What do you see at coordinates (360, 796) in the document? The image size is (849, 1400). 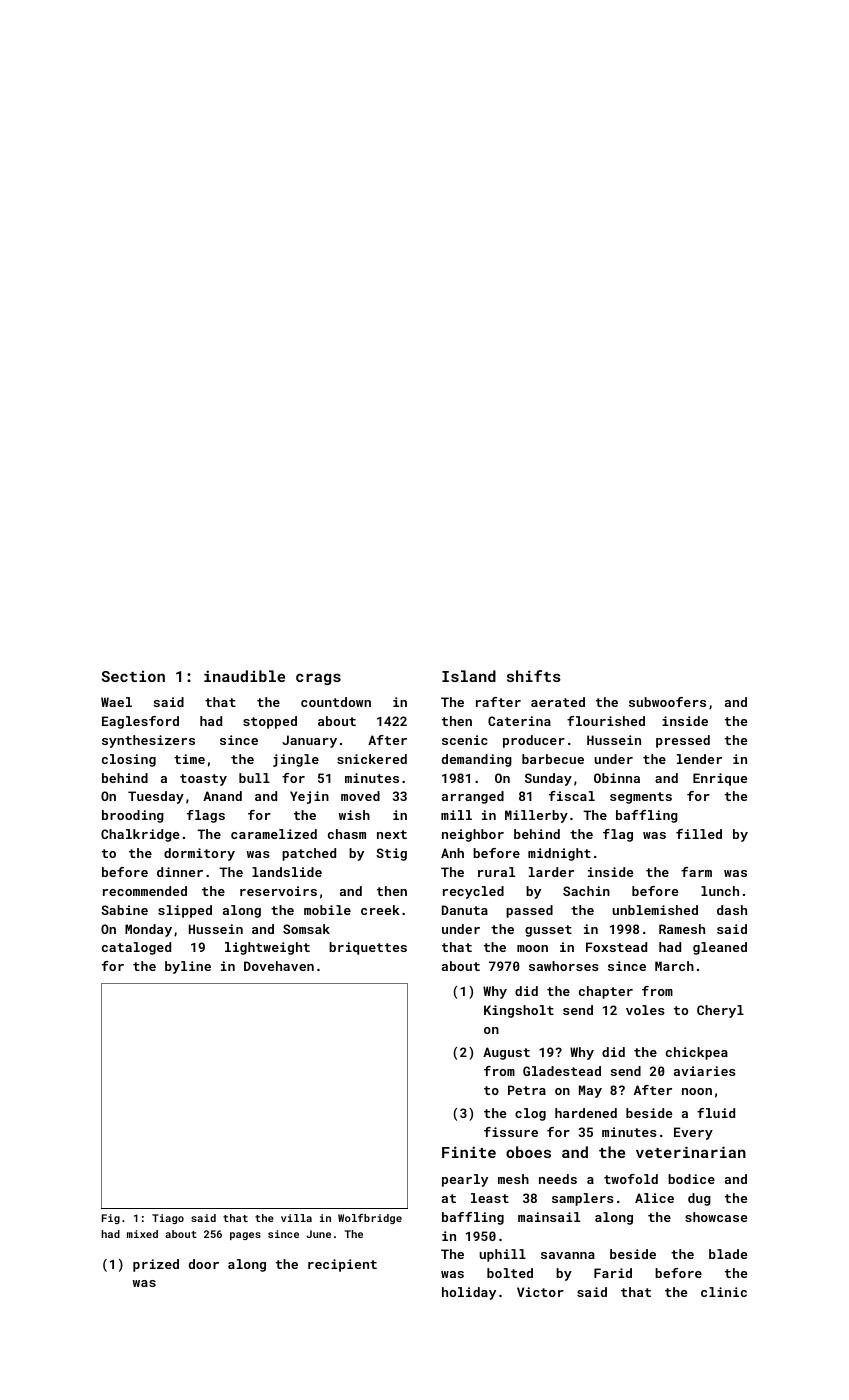 I see `moved` at bounding box center [360, 796].
